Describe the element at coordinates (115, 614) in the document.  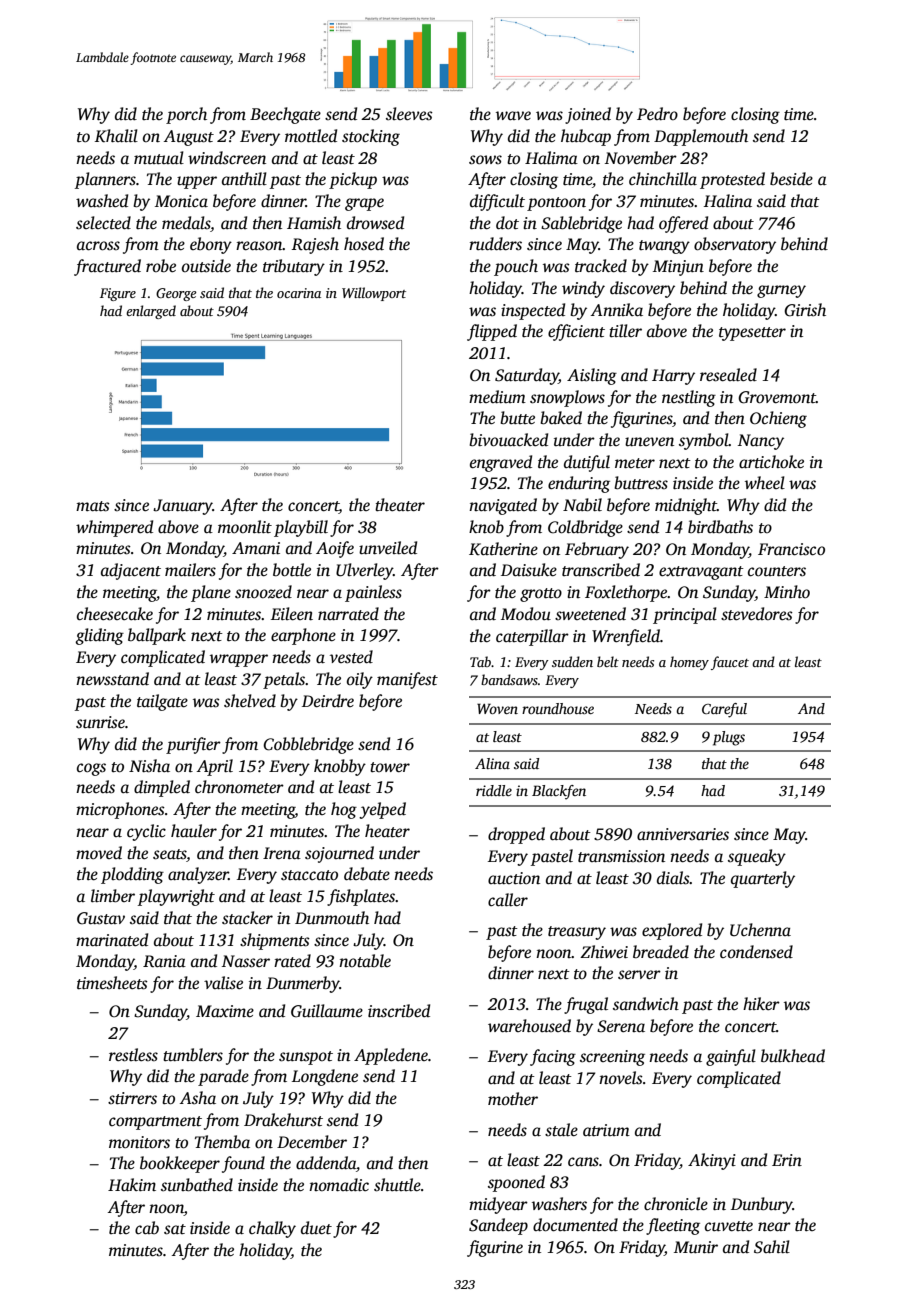
I see `cheesecake` at that location.
